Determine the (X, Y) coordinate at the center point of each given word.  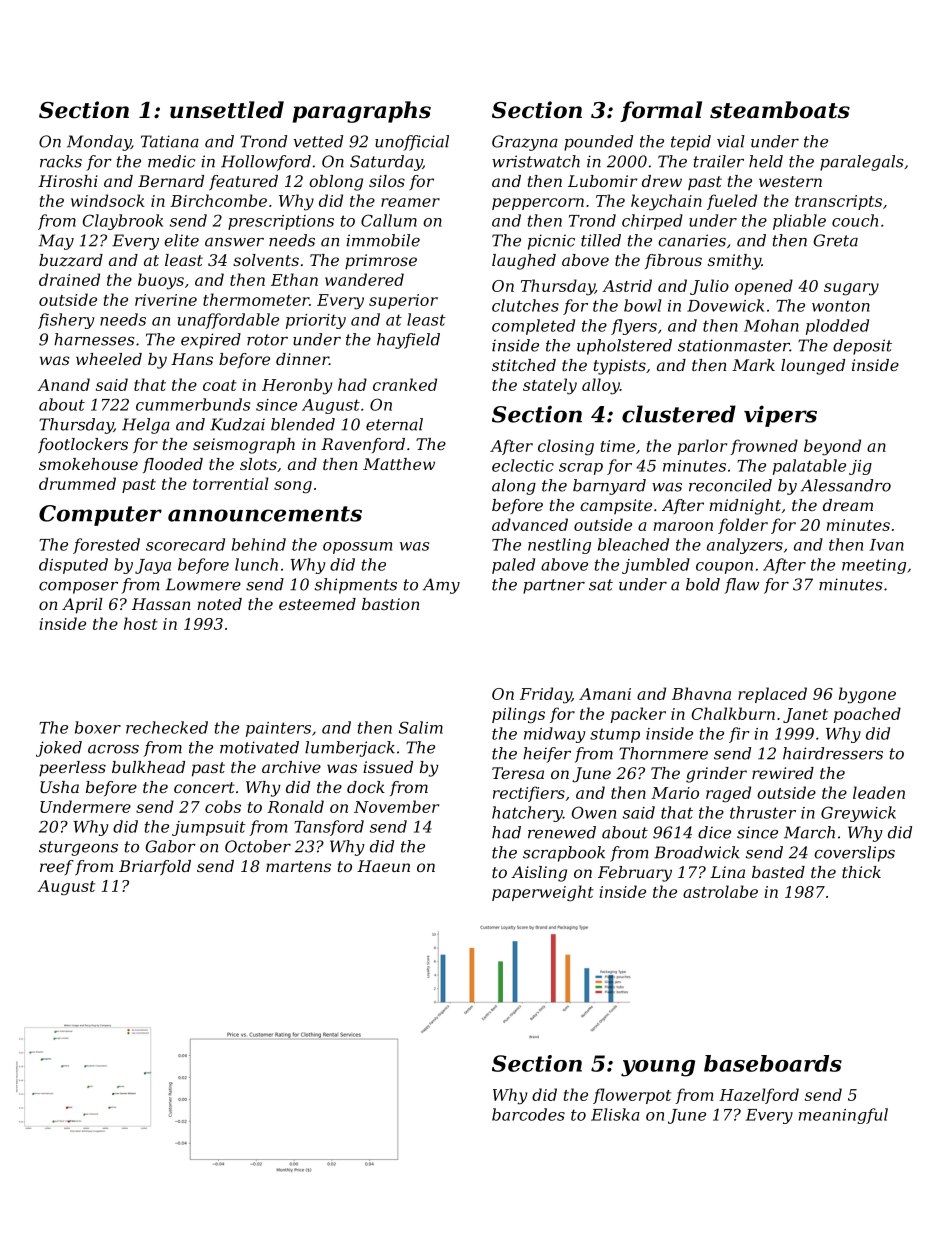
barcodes (528, 1114)
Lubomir (603, 181)
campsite (616, 506)
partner (554, 586)
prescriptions (281, 222)
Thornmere (663, 753)
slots (258, 464)
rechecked (167, 727)
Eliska (615, 1114)
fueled (732, 202)
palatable (809, 467)
